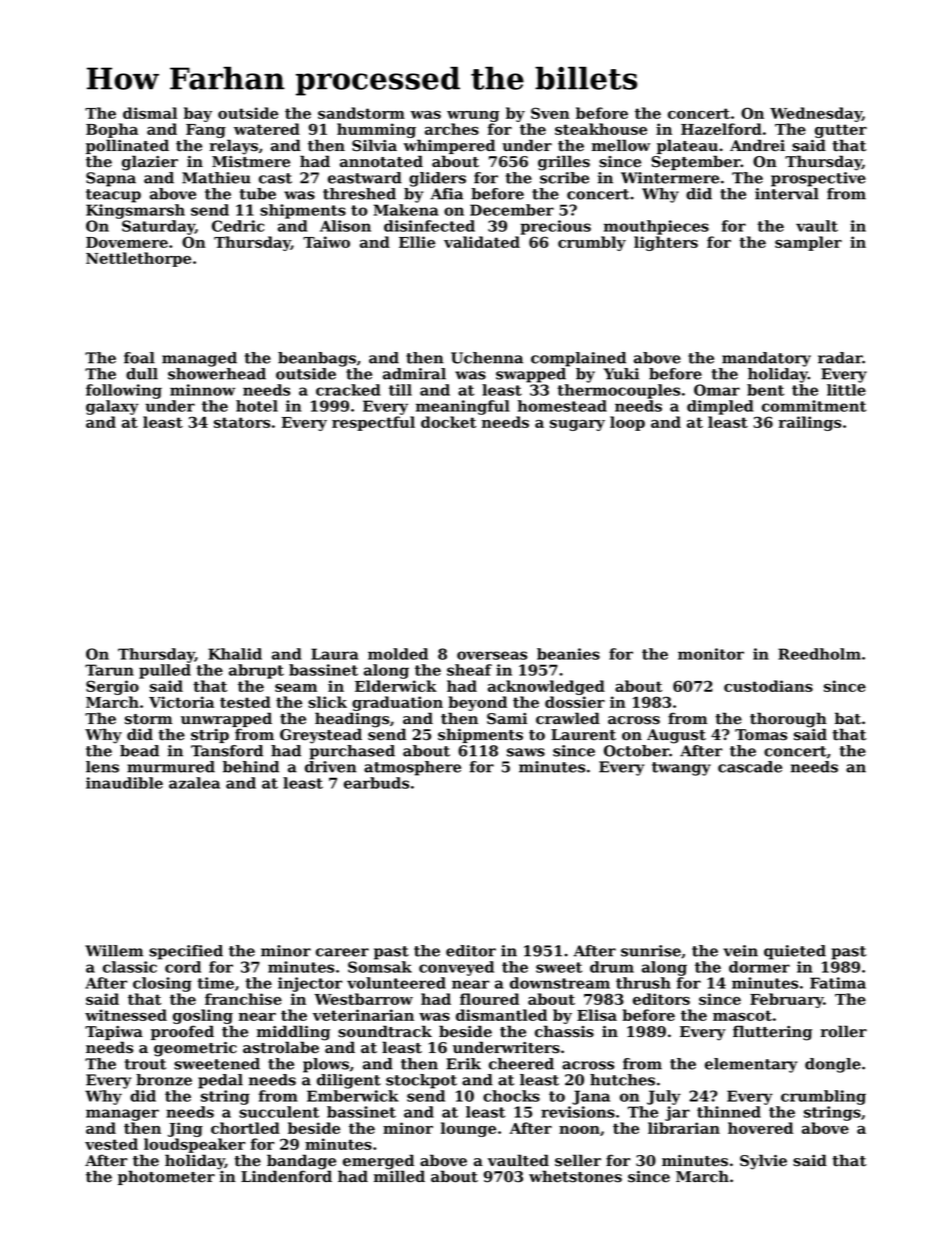 The image size is (952, 1233). Describe the element at coordinates (235, 654) in the image. I see `Khalid` at that location.
